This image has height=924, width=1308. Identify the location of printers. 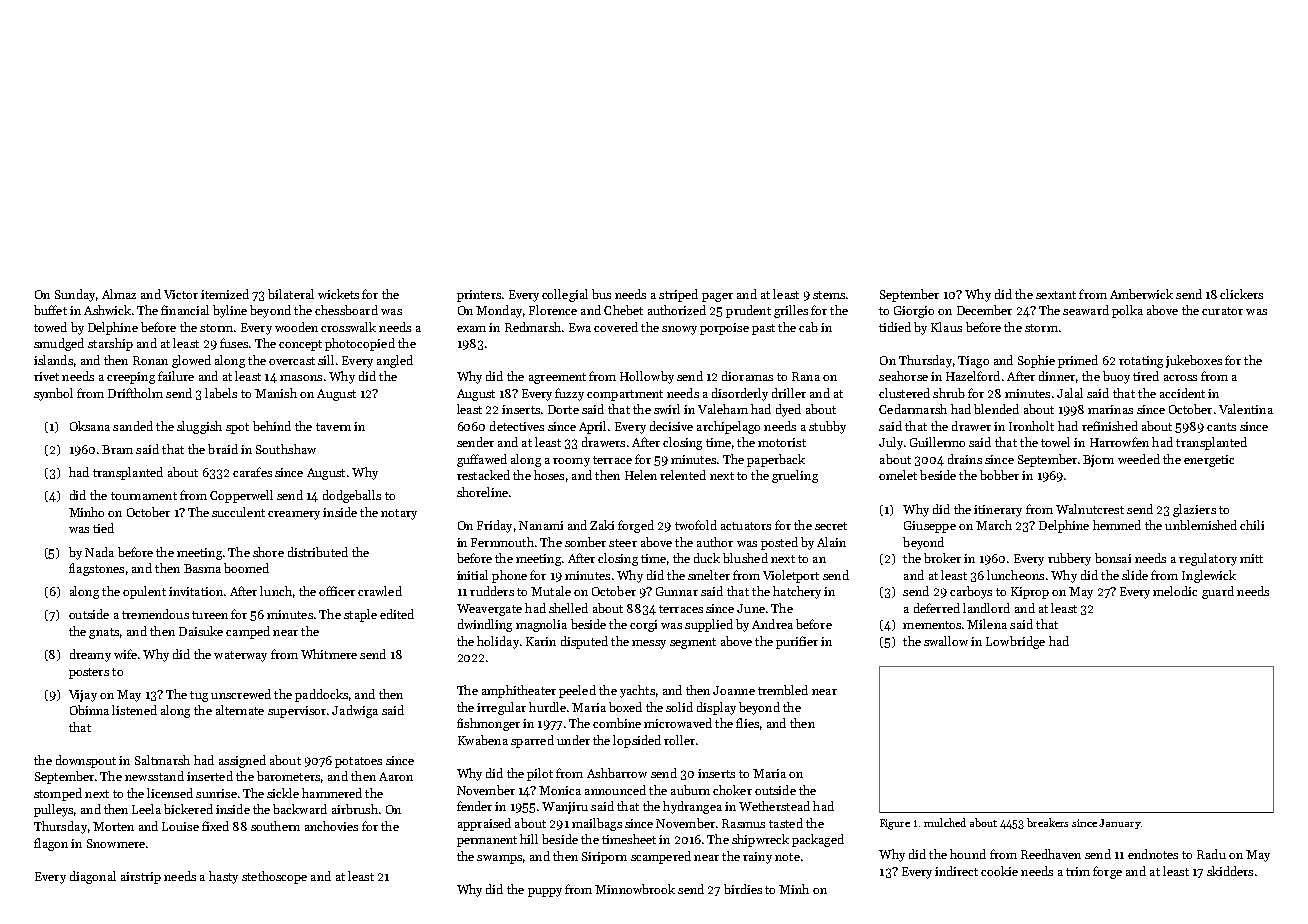
(479, 296).
